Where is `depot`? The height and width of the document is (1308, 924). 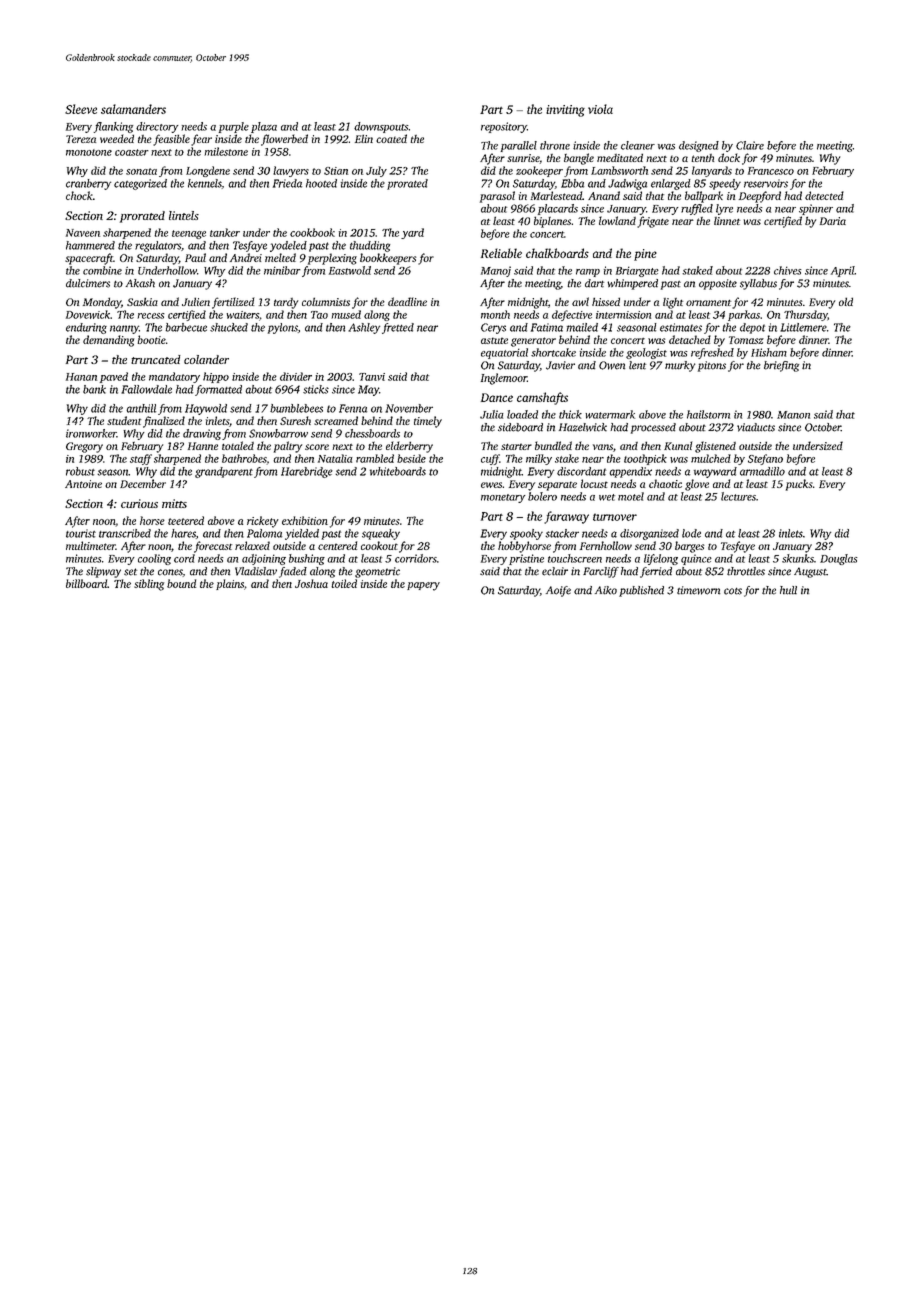
depot is located at coordinates (752, 328).
